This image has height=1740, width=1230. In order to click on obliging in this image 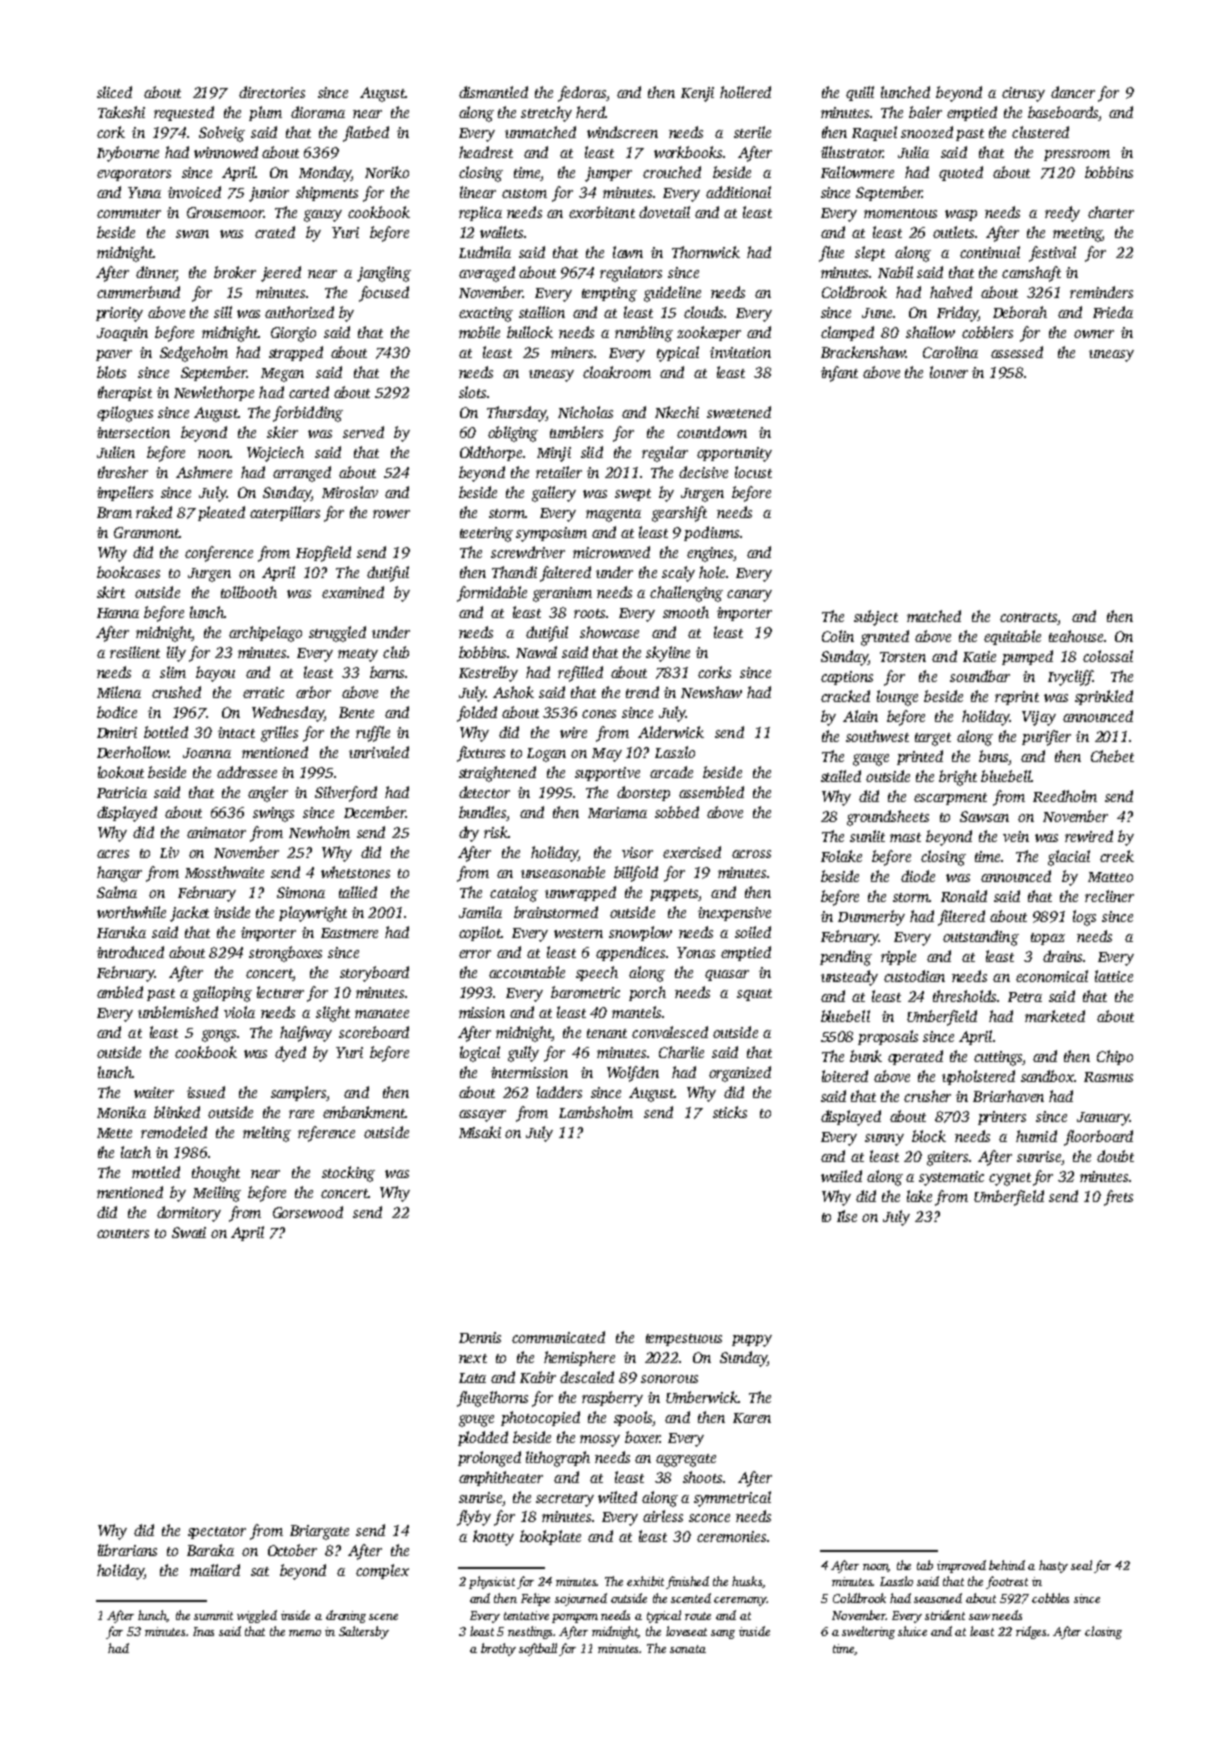, I will do `click(513, 434)`.
